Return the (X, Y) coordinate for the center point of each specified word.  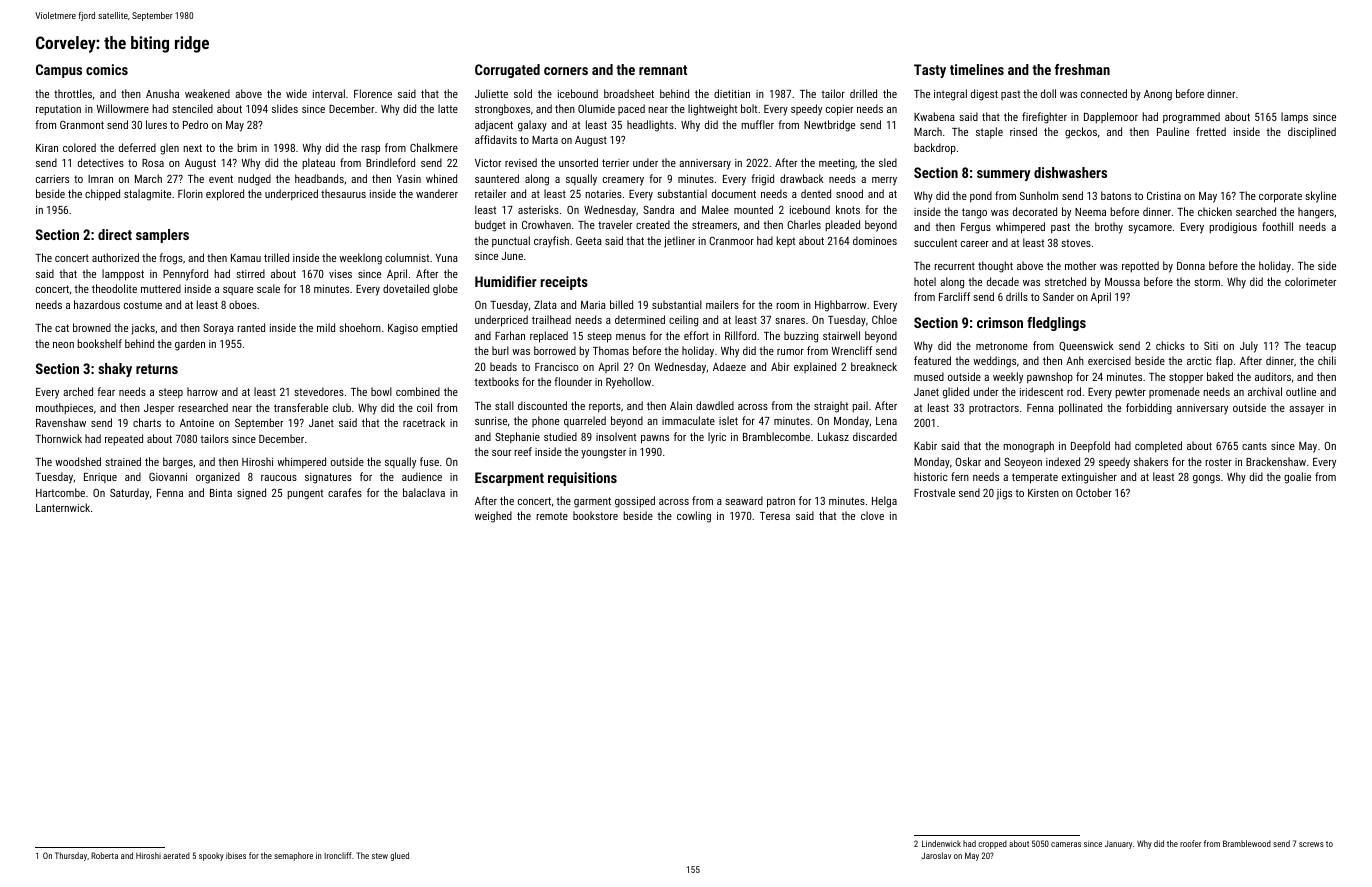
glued (399, 856)
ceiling (683, 321)
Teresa (775, 515)
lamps (1294, 117)
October (1094, 492)
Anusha (162, 93)
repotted (1140, 266)
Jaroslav (936, 855)
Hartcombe (60, 492)
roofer (1190, 843)
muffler (757, 124)
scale (268, 288)
